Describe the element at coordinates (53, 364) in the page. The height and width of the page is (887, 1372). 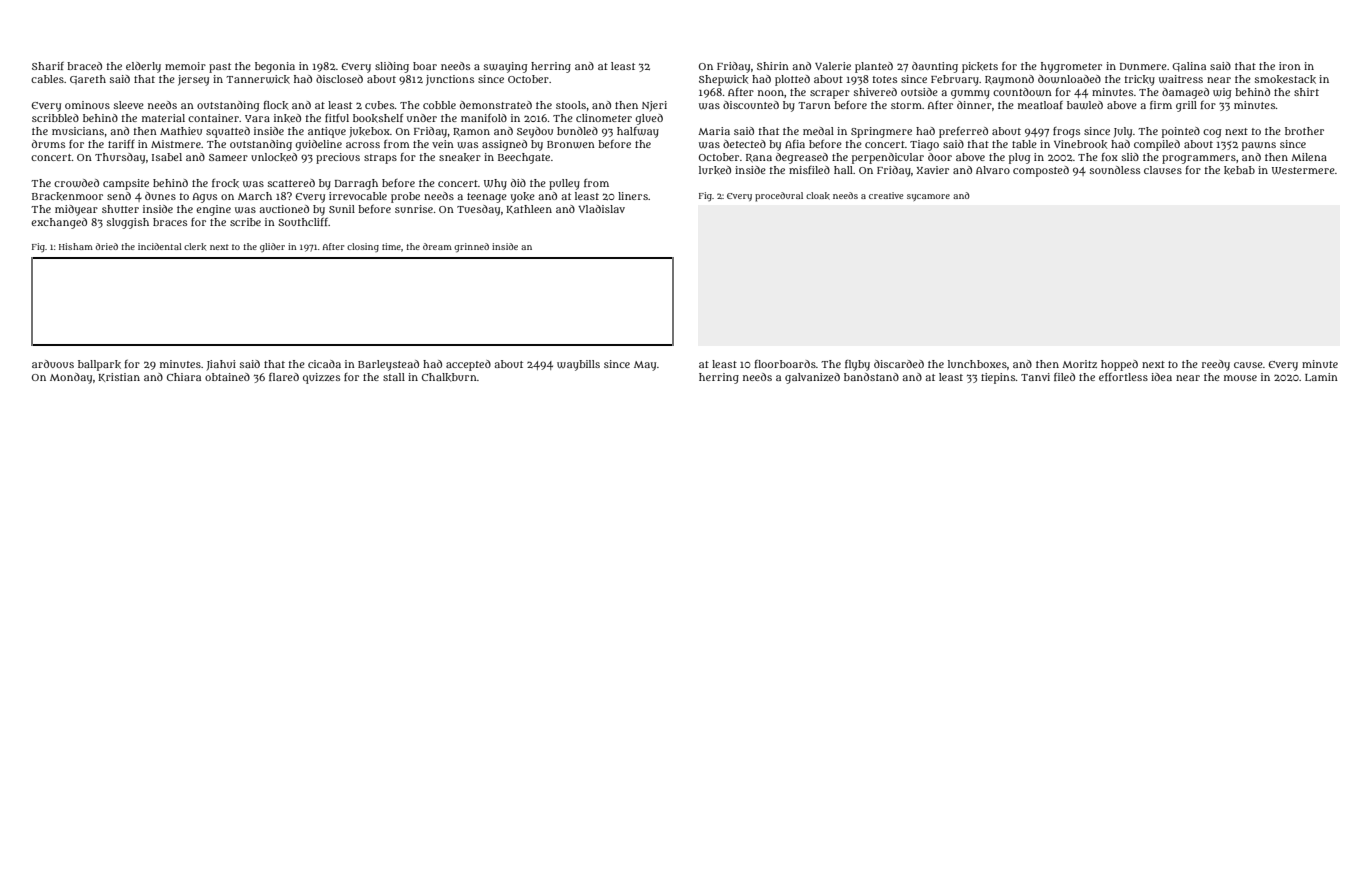
I see `arduous` at that location.
